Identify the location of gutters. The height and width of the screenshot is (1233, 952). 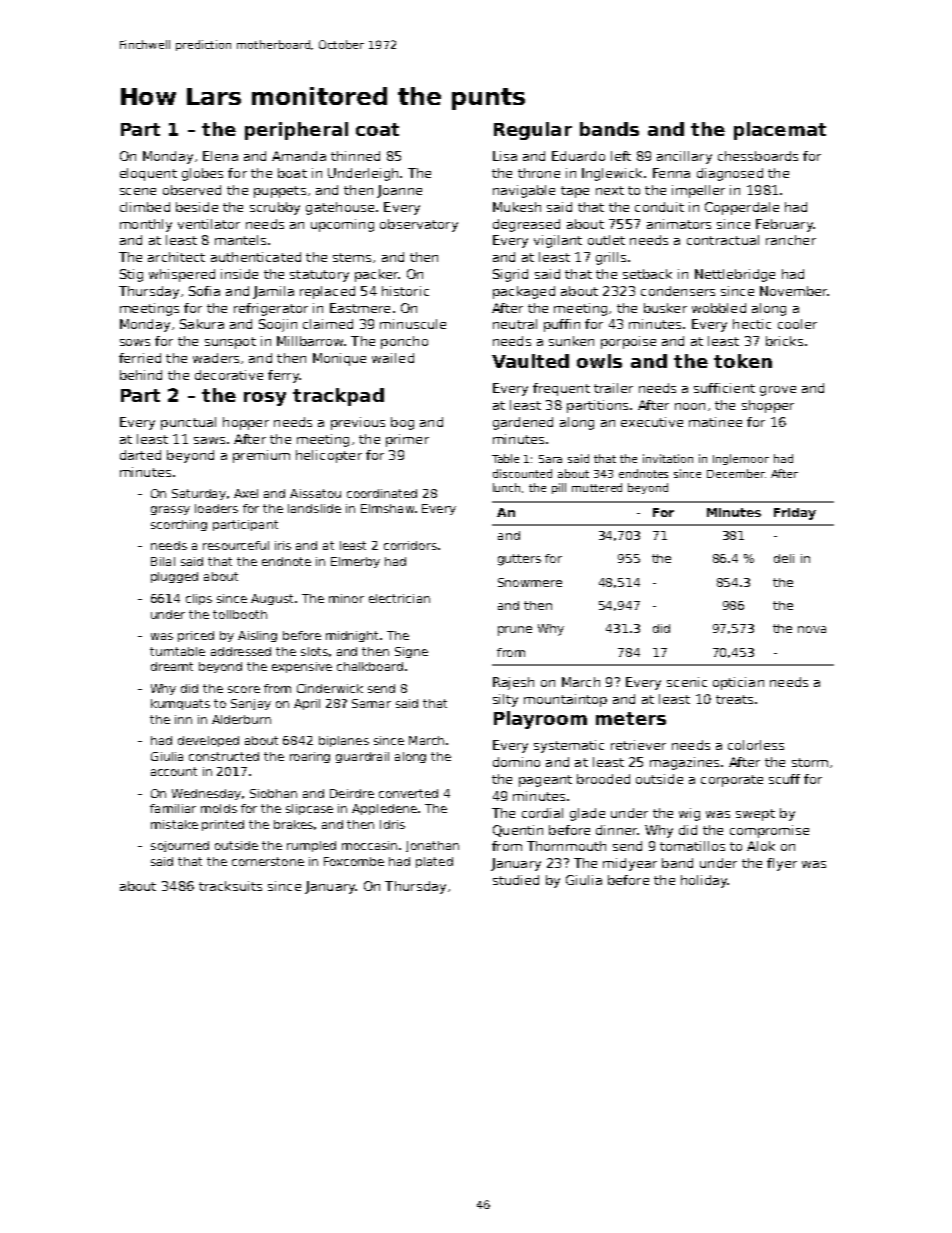
(519, 560).
